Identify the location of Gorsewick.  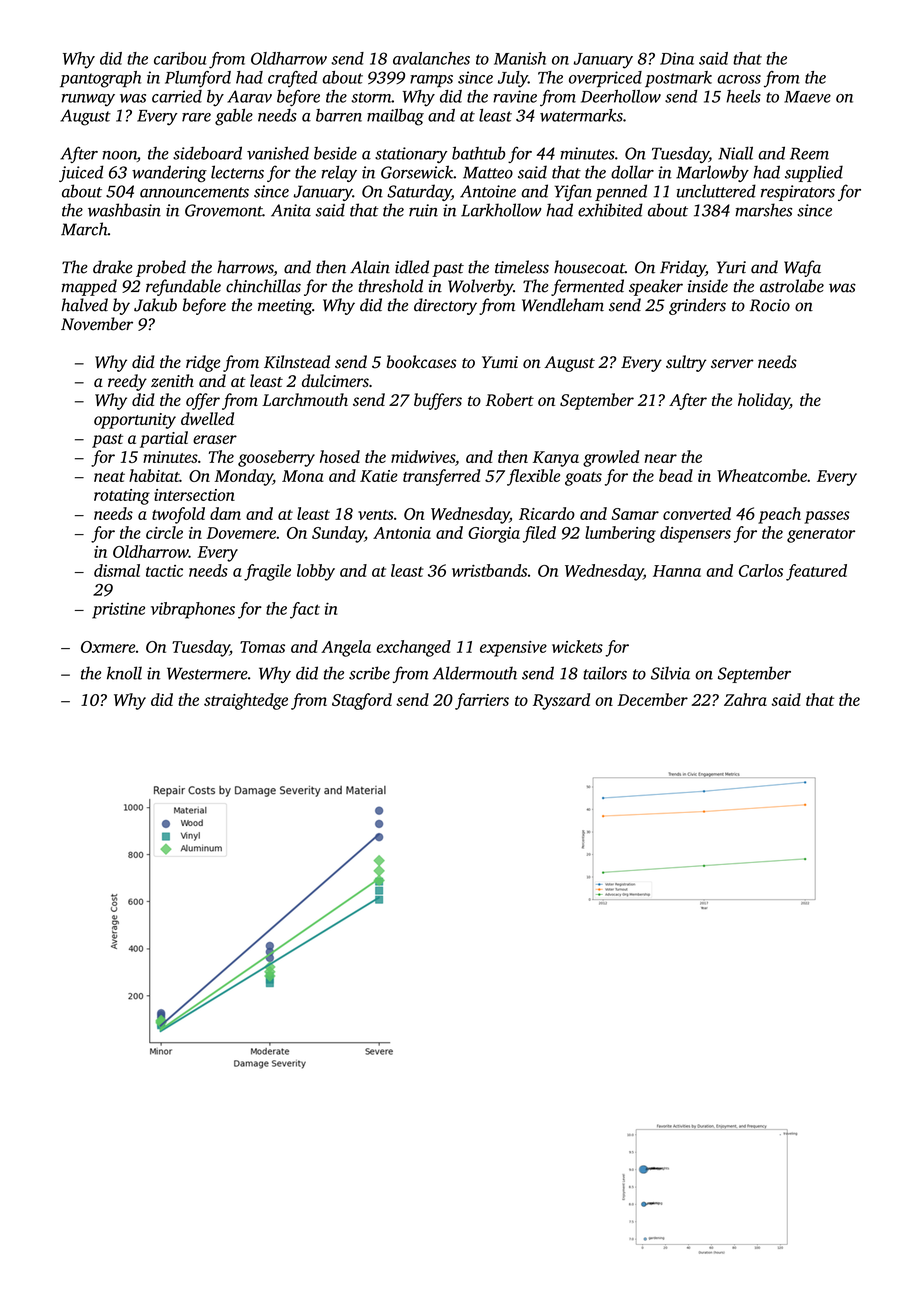
(417, 172).
